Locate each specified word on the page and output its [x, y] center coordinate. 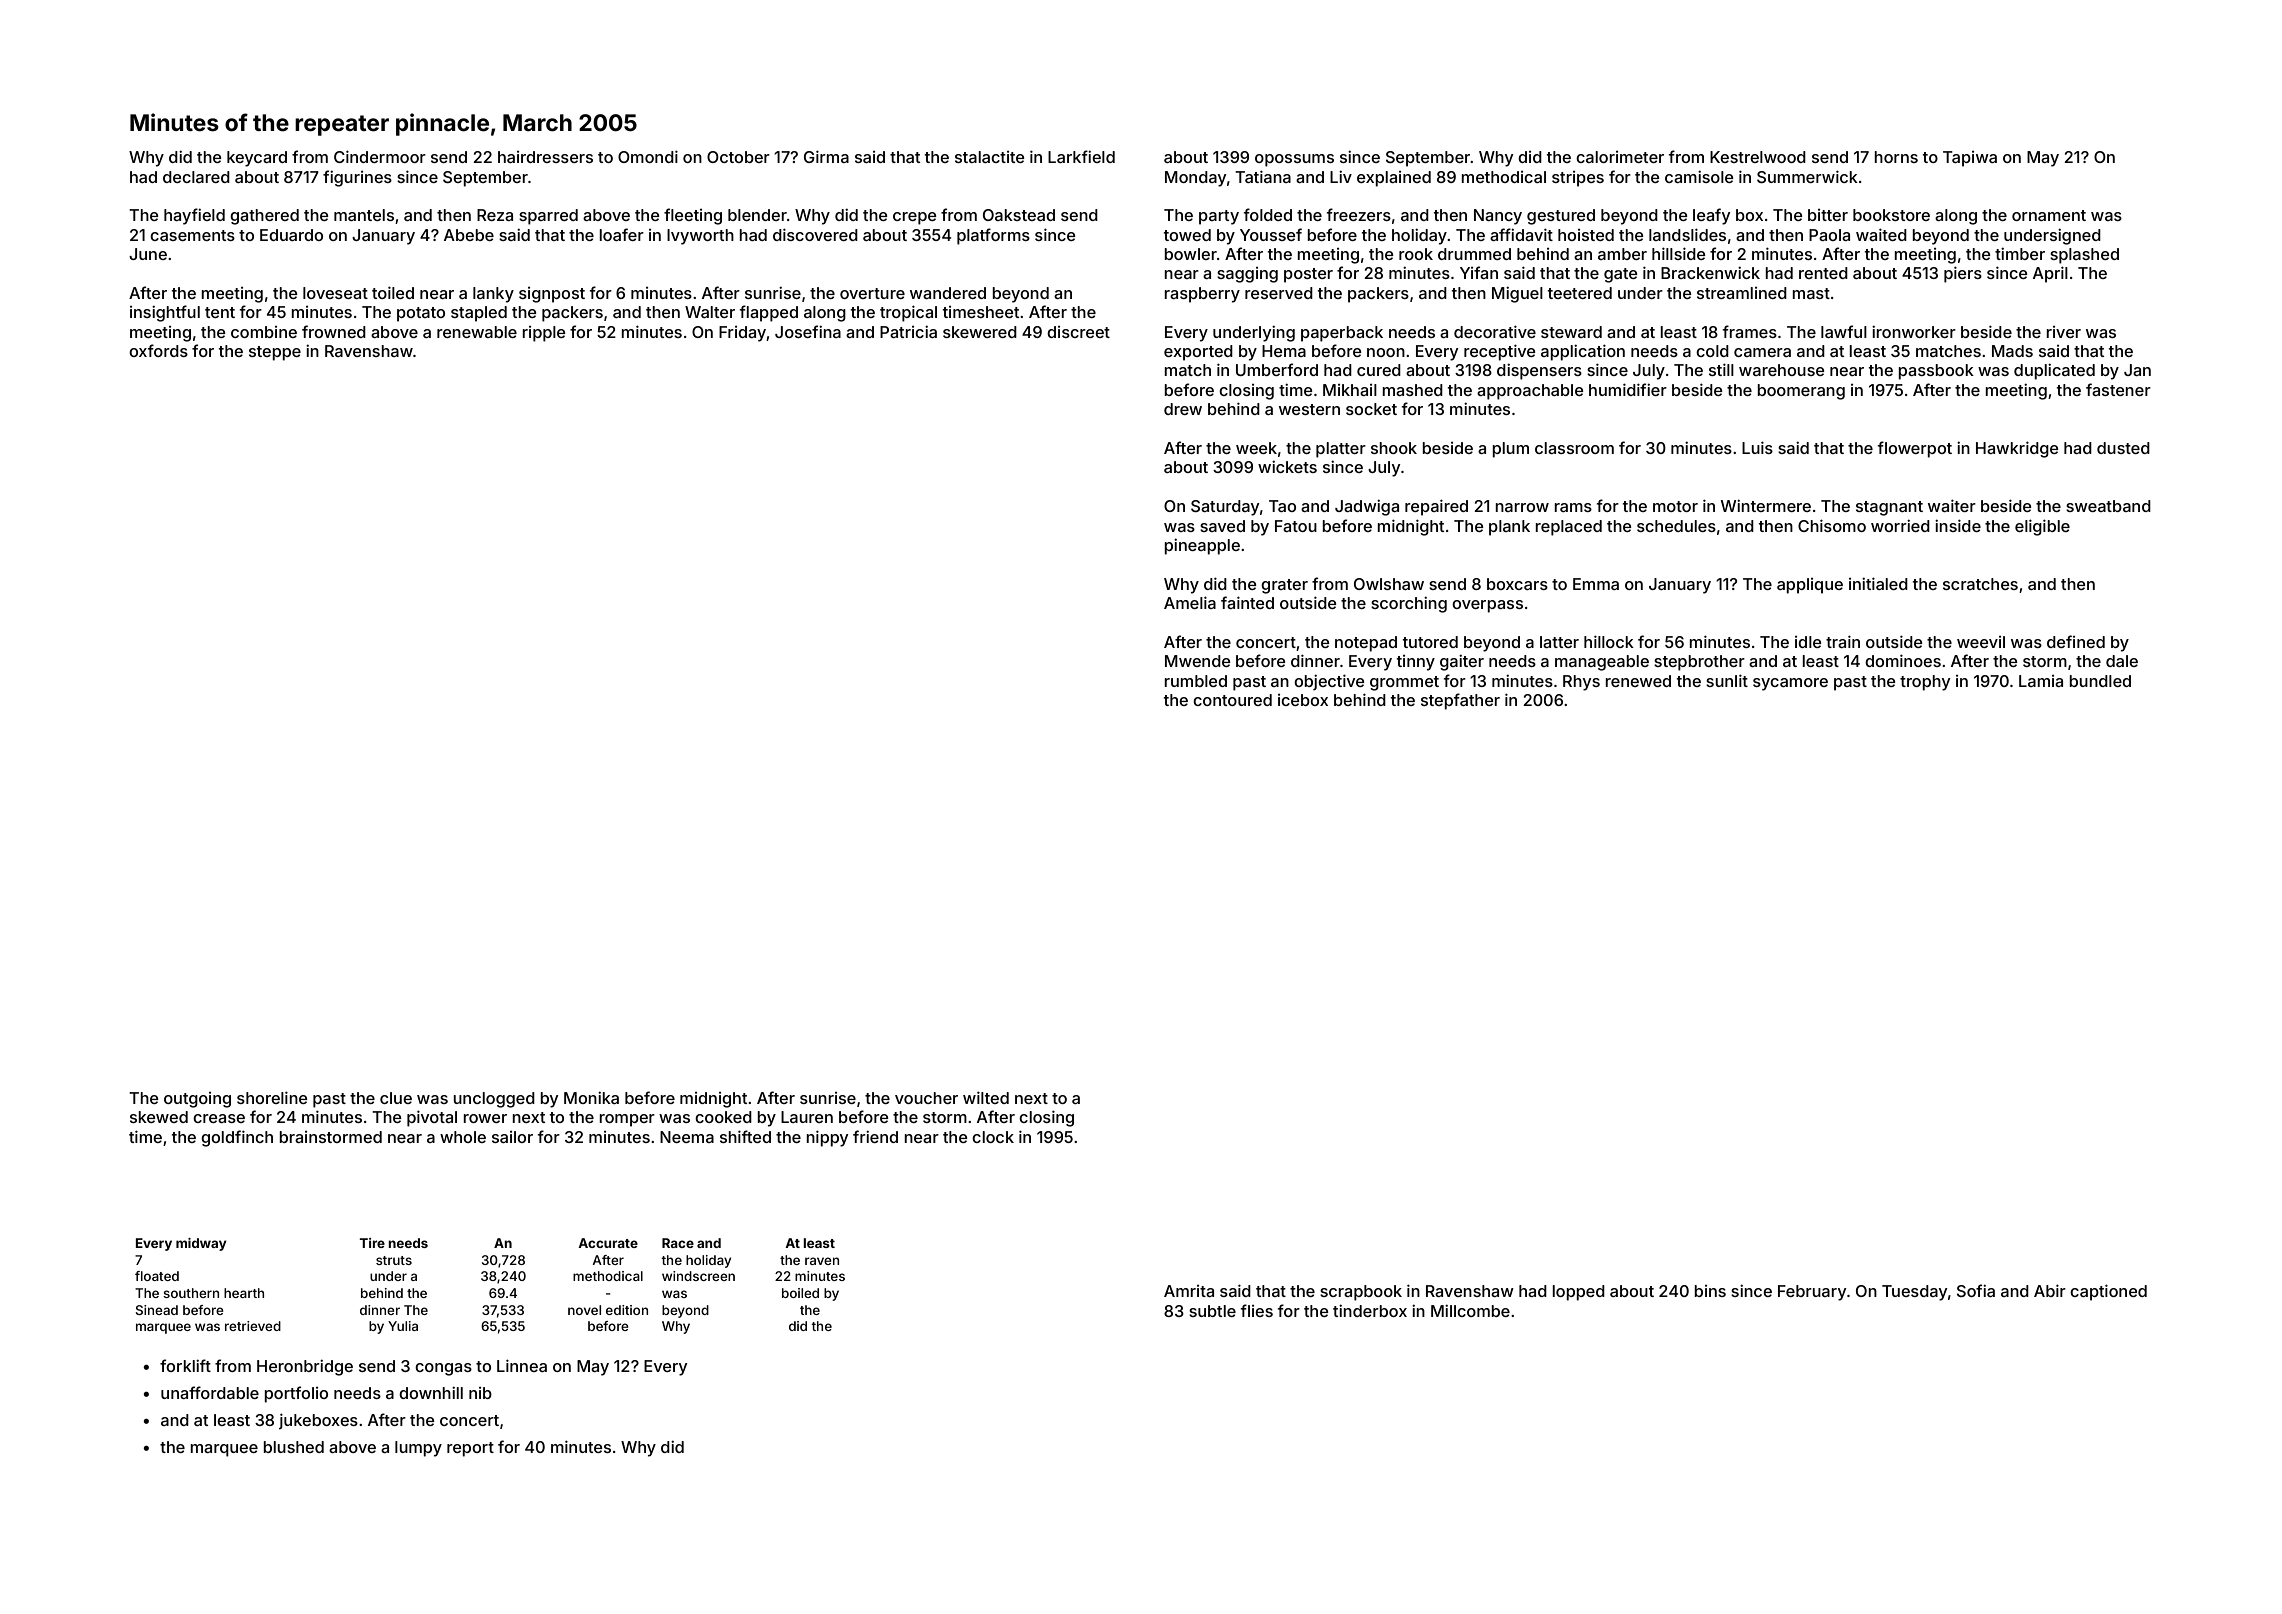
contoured [1232, 700]
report [470, 1449]
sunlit [1727, 680]
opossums [1294, 160]
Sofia [1976, 1290]
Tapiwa [1970, 159]
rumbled [1195, 681]
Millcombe [1470, 1311]
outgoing [197, 1100]
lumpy [418, 1449]
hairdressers [545, 157]
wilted [986, 1097]
